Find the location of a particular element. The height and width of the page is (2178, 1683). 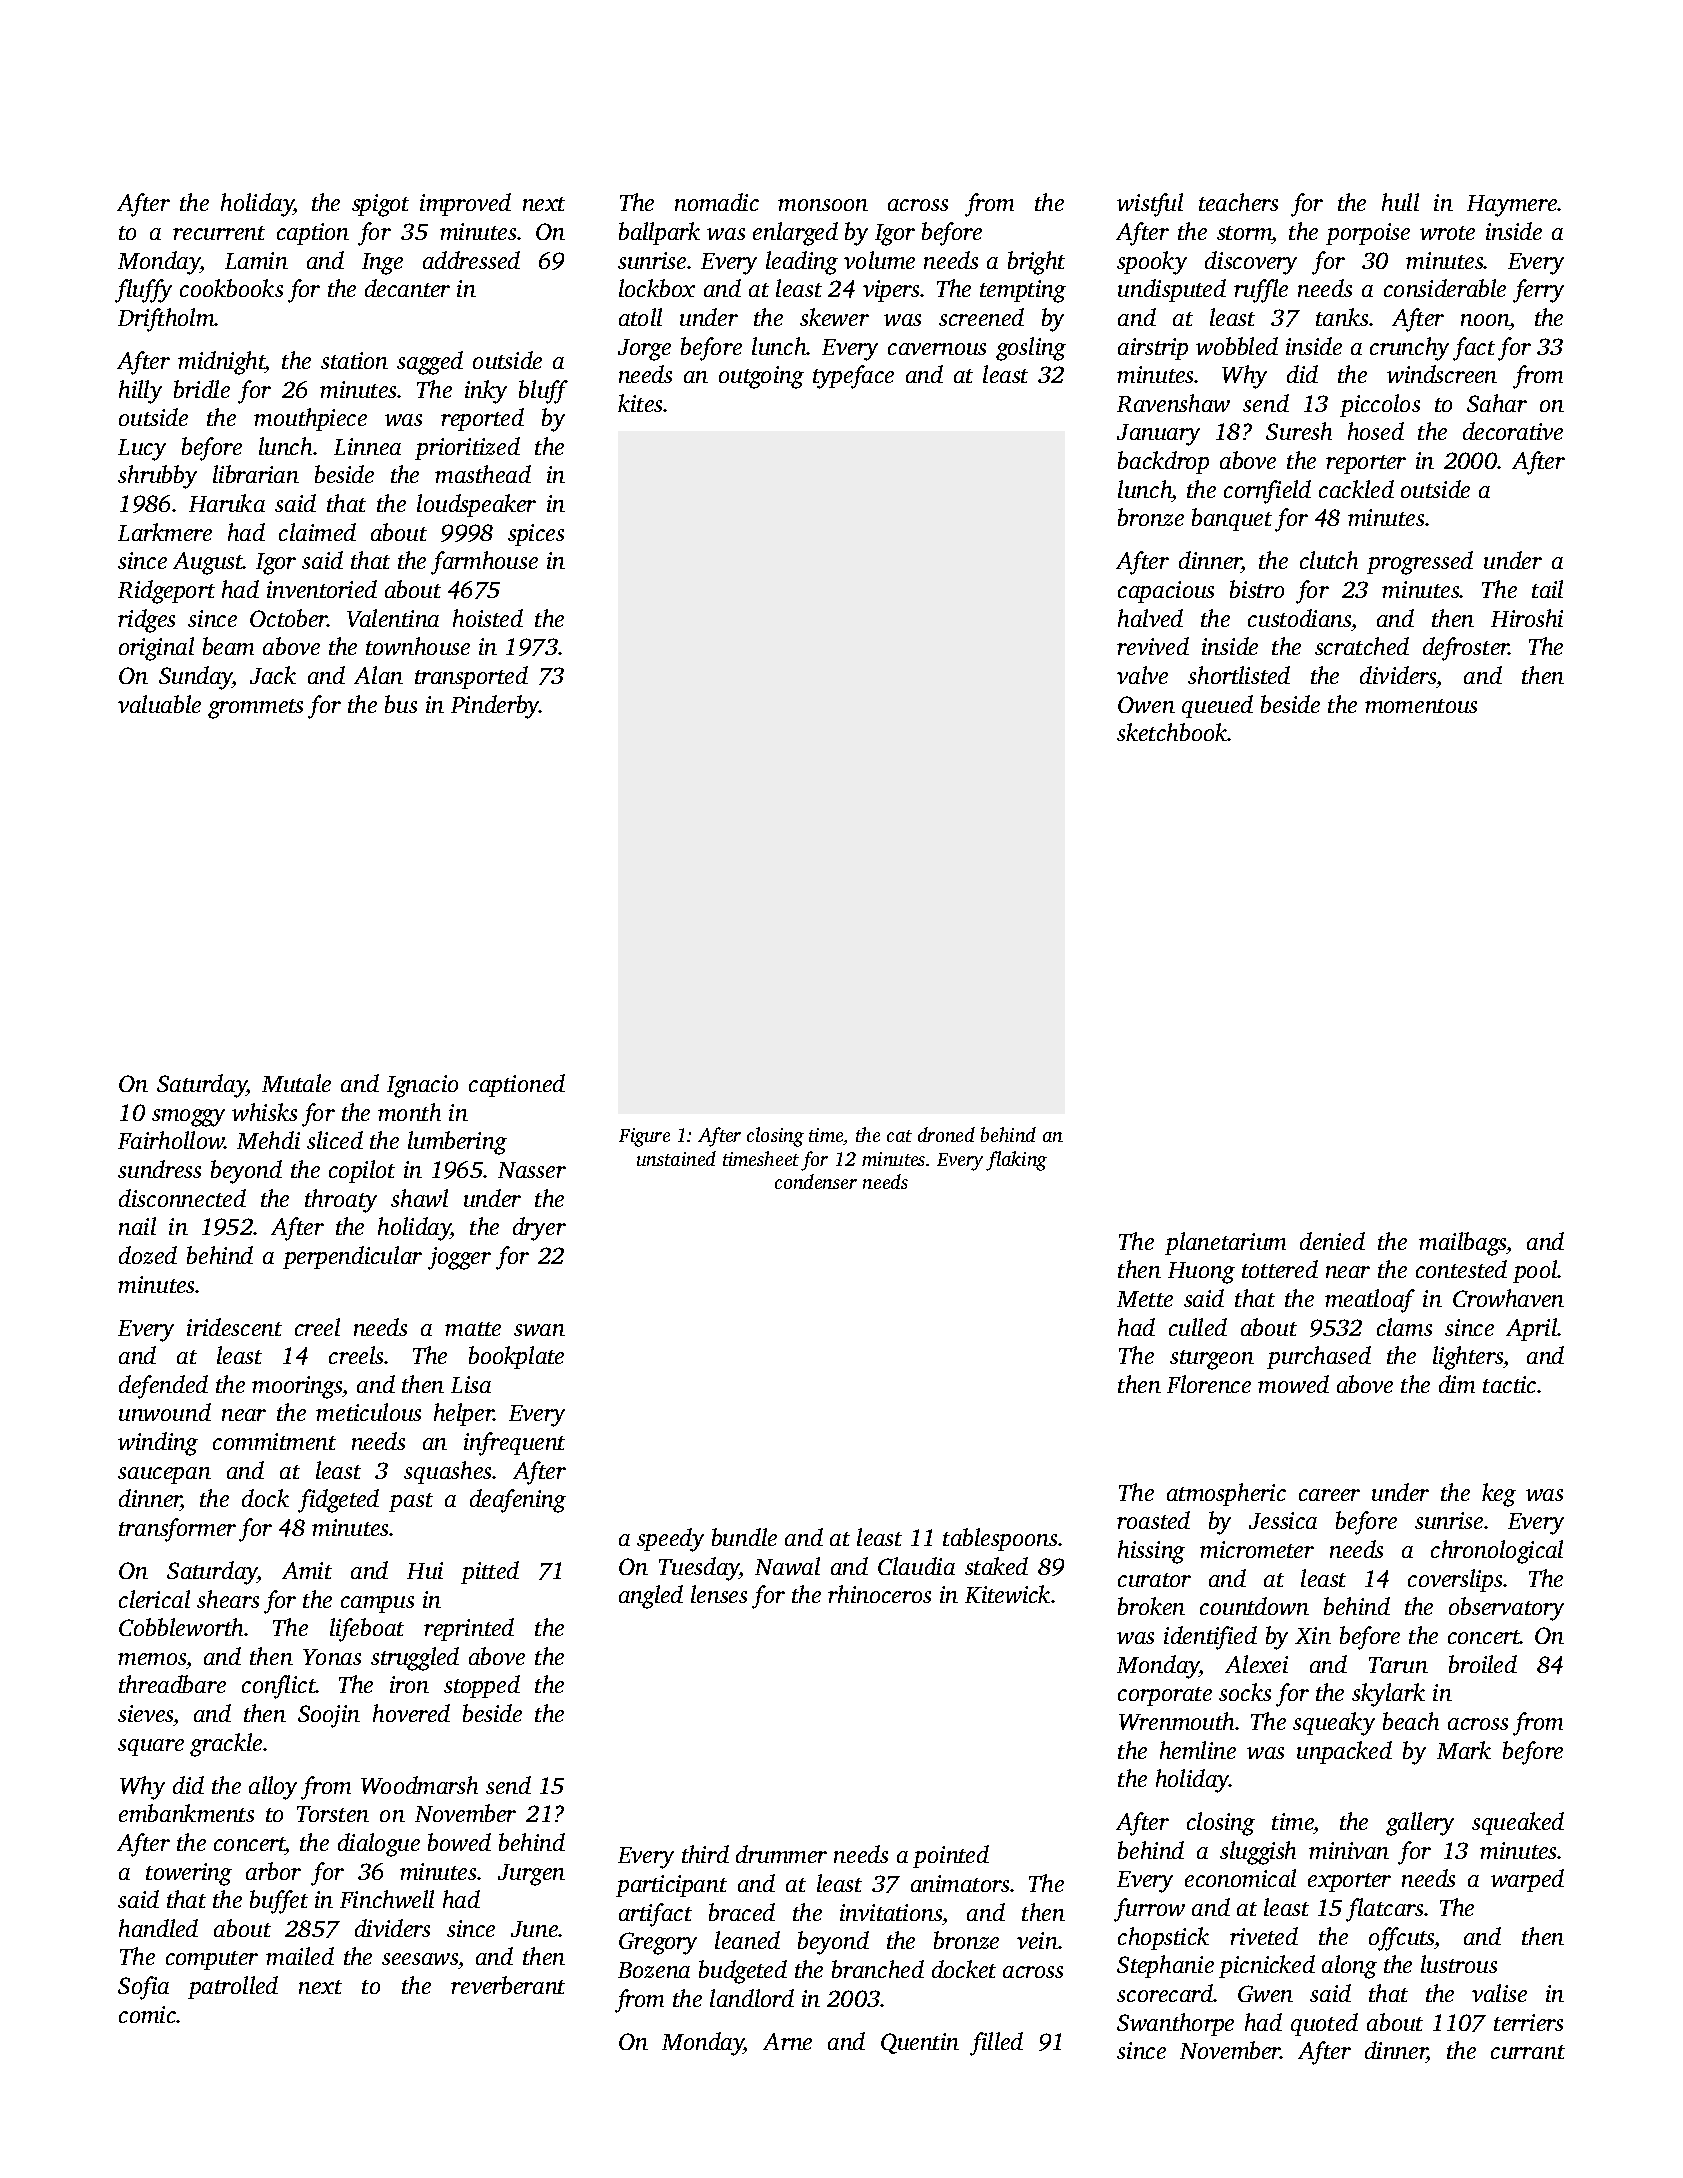

Mutale is located at coordinates (296, 1083).
